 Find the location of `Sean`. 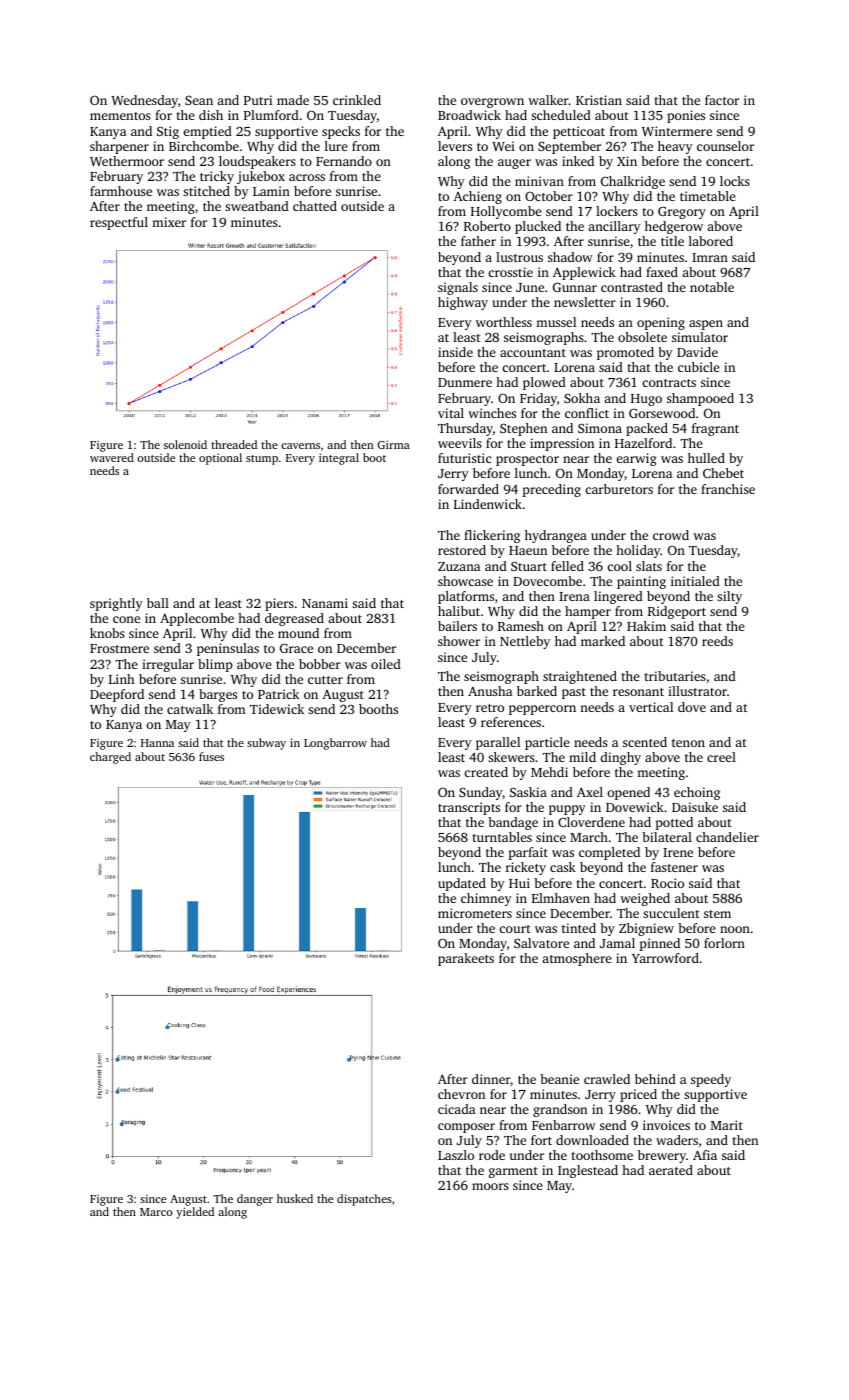

Sean is located at coordinates (199, 100).
